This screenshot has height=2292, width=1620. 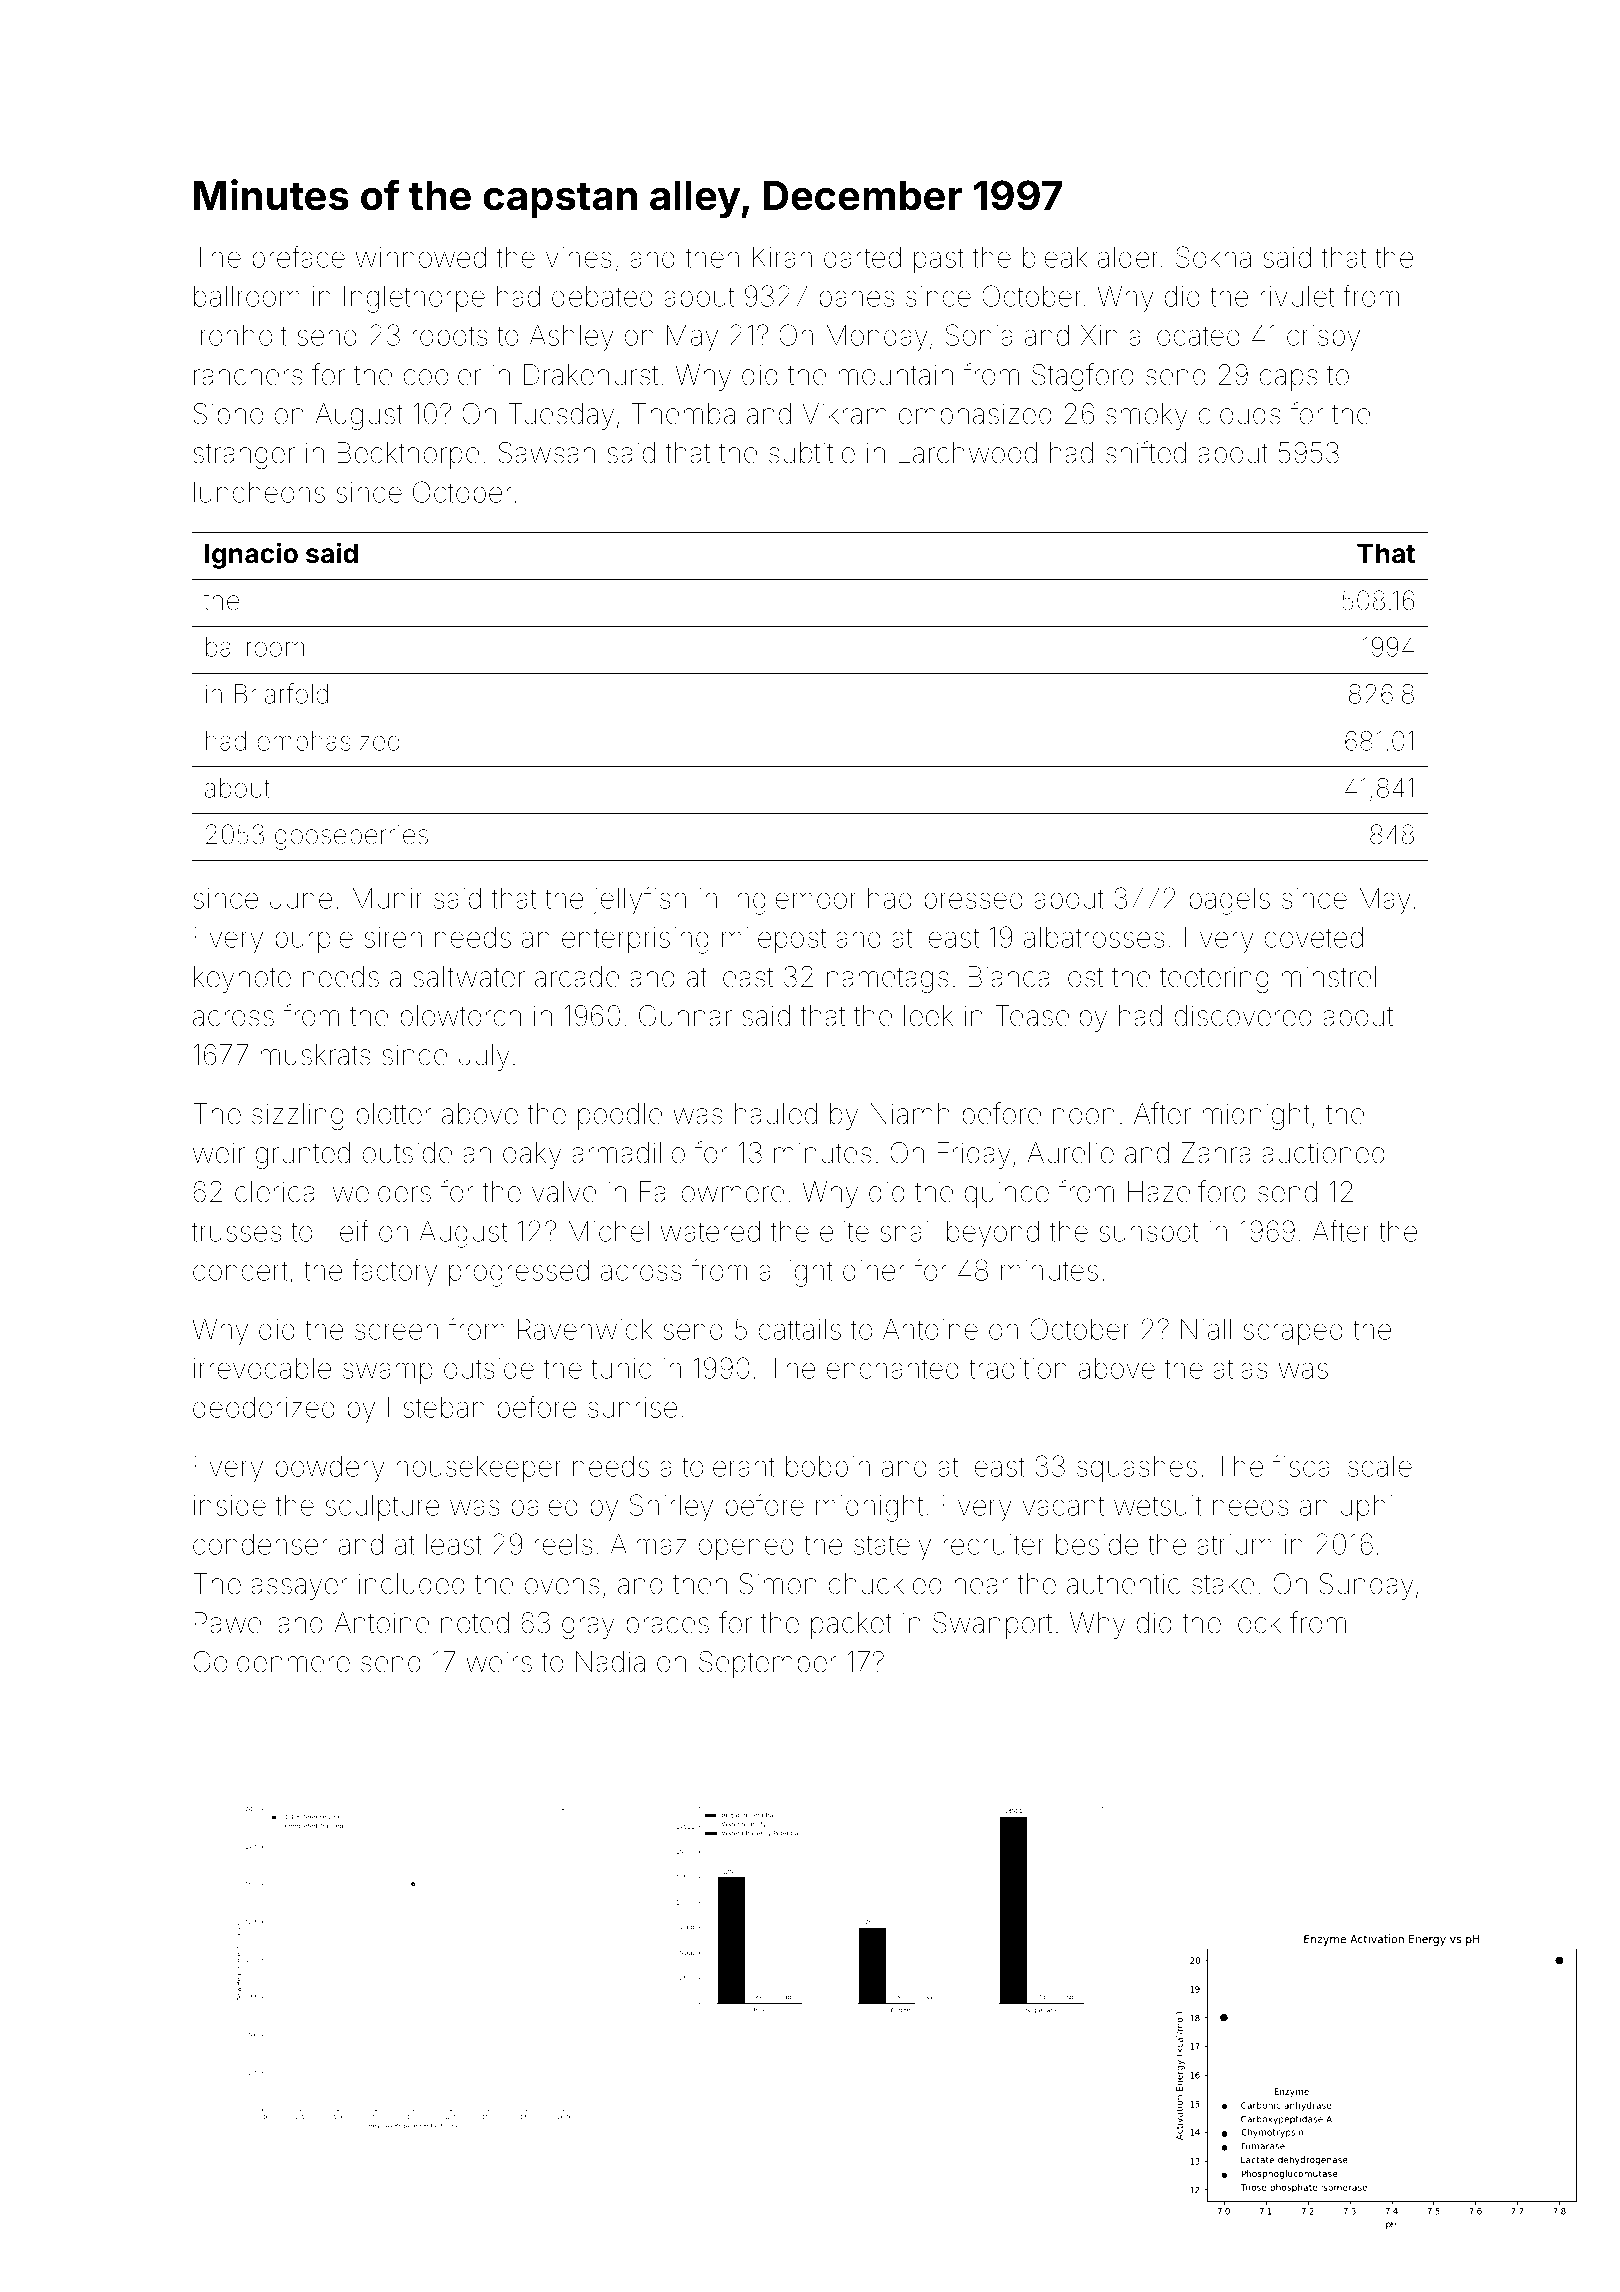 What do you see at coordinates (649, 1544) in the screenshot?
I see `Almaz` at bounding box center [649, 1544].
